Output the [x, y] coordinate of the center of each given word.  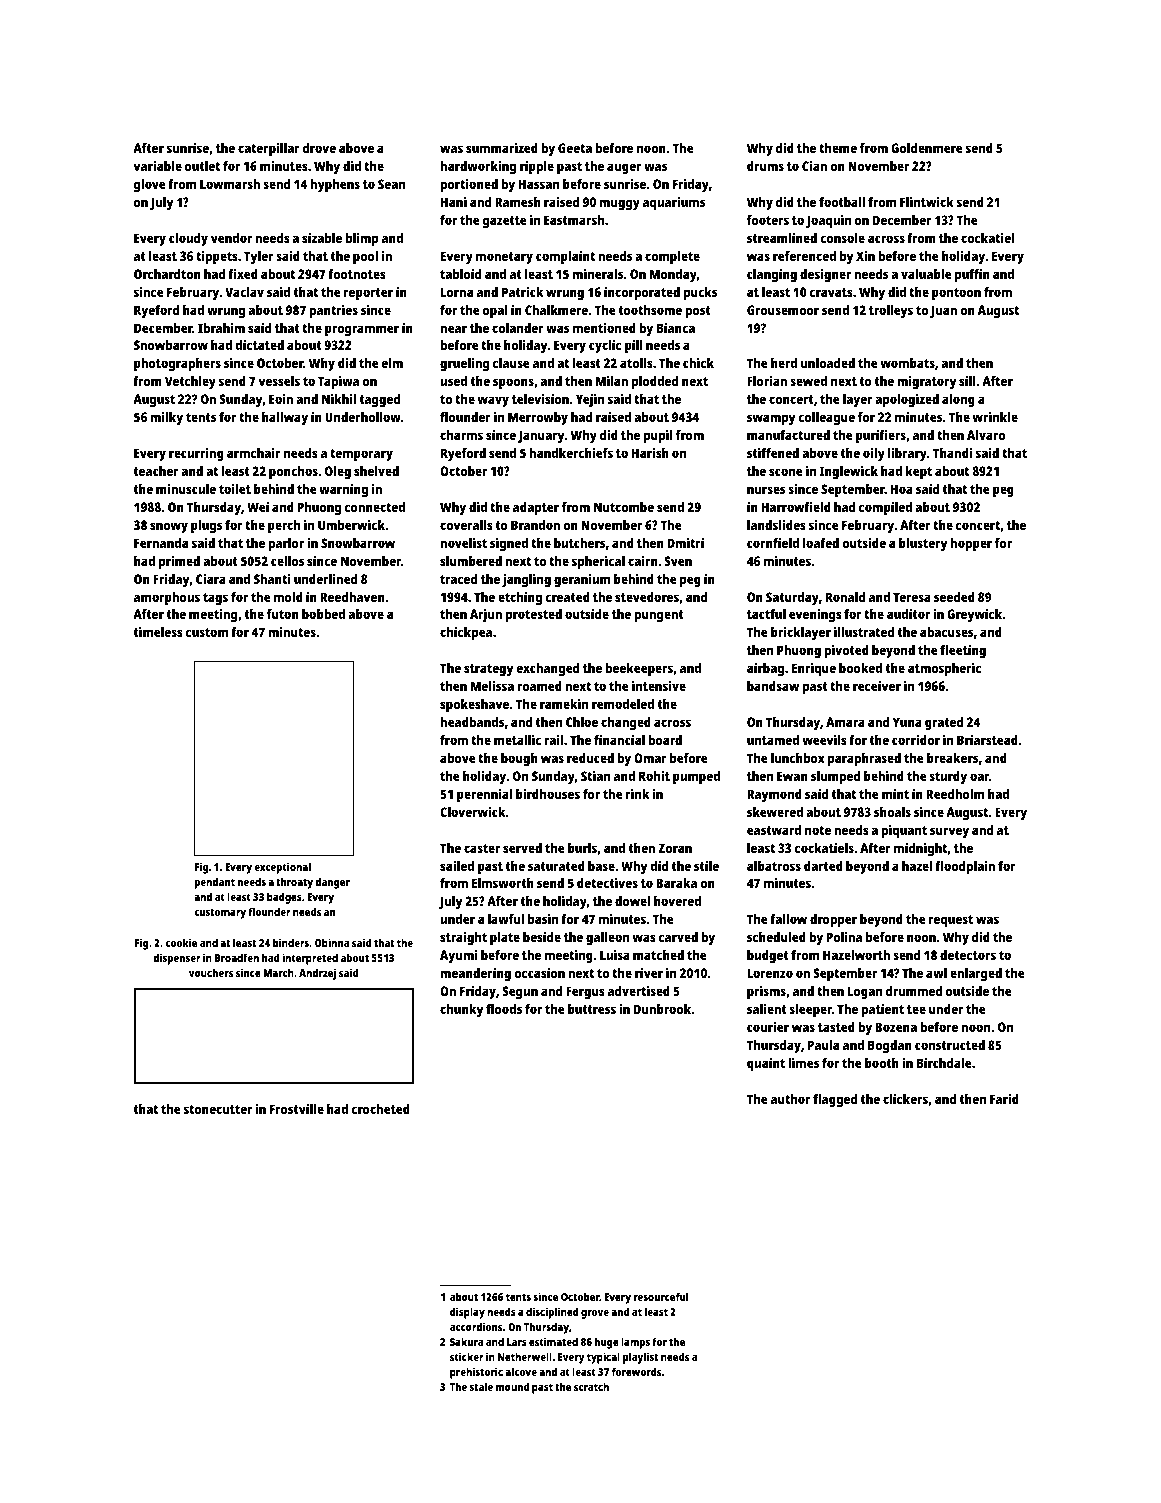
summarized [502, 147]
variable [158, 166]
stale [481, 1386]
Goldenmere [927, 148]
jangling [526, 580]
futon [283, 614]
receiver [877, 685]
